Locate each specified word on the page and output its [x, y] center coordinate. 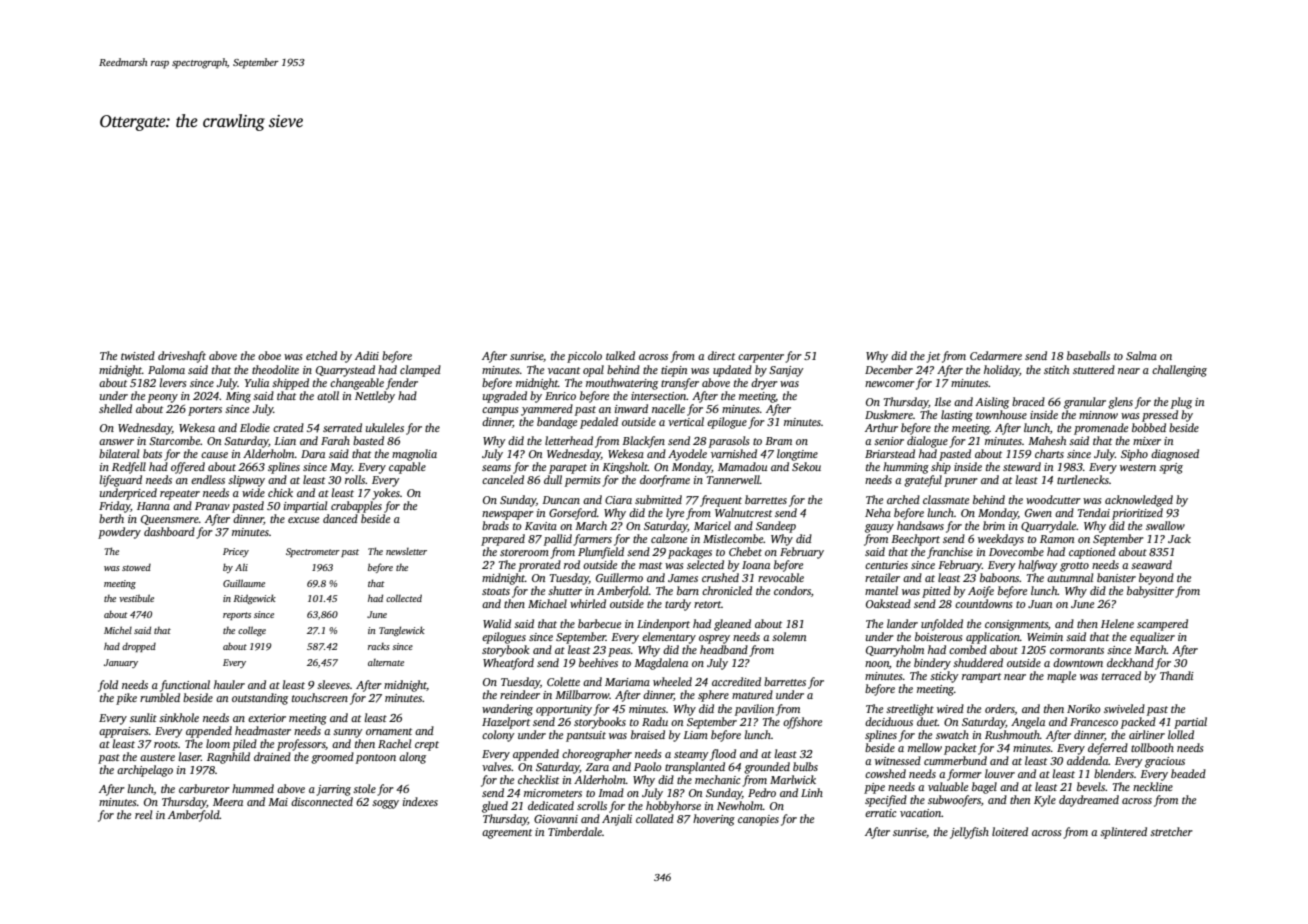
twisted [138, 355]
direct [721, 355]
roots [166, 744]
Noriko [1084, 708]
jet [933, 357]
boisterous [938, 636]
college [252, 631]
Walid [497, 623]
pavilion [754, 710]
